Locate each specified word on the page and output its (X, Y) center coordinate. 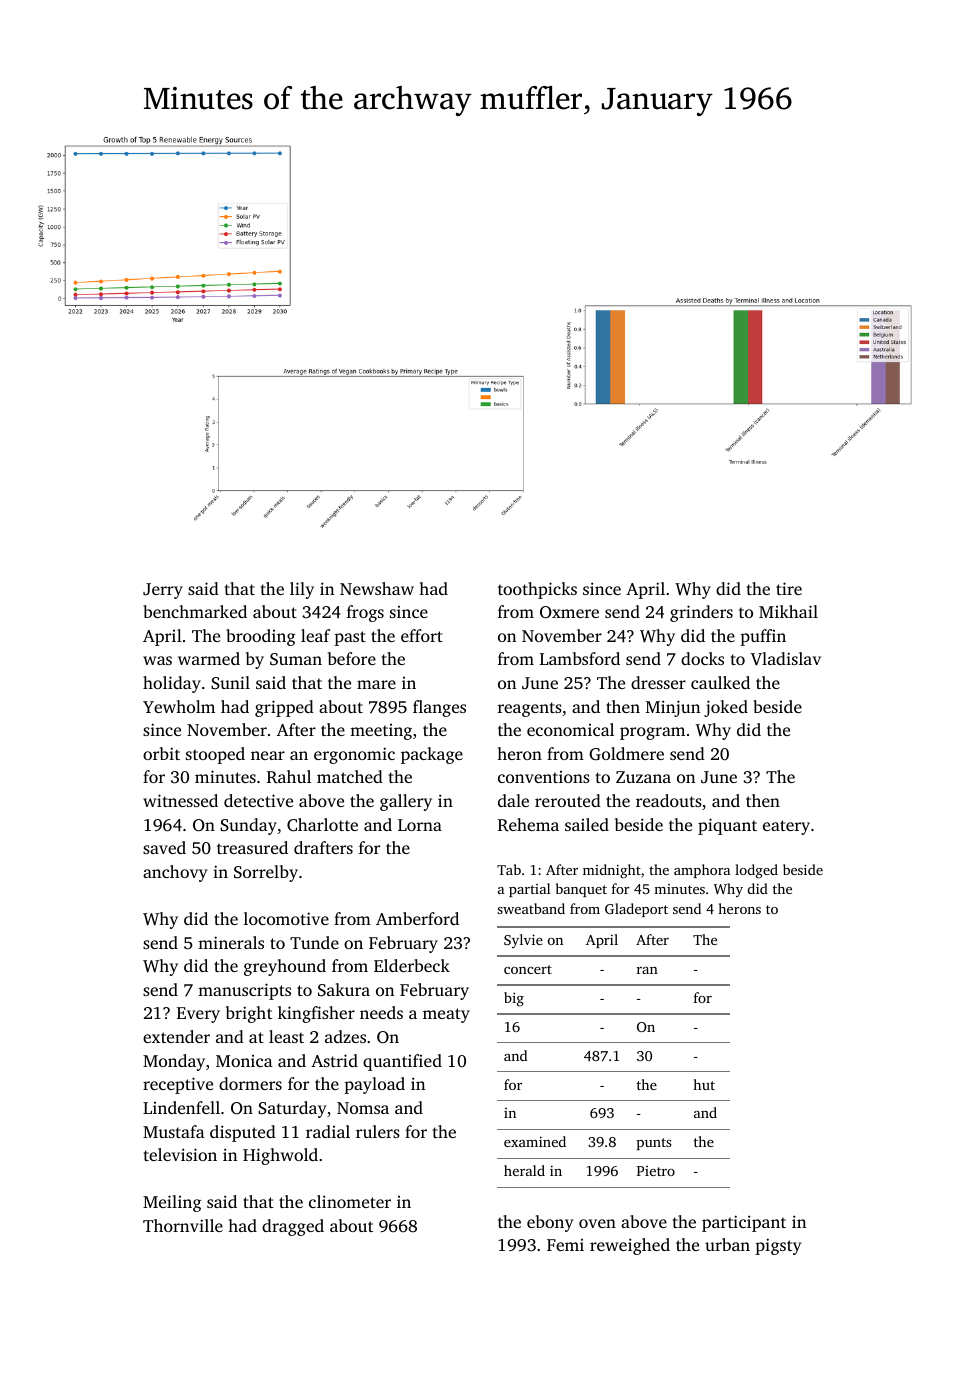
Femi (565, 1245)
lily (302, 590)
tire (789, 588)
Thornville (183, 1225)
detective (258, 800)
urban (727, 1244)
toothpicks (537, 590)
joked (726, 708)
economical (570, 729)
